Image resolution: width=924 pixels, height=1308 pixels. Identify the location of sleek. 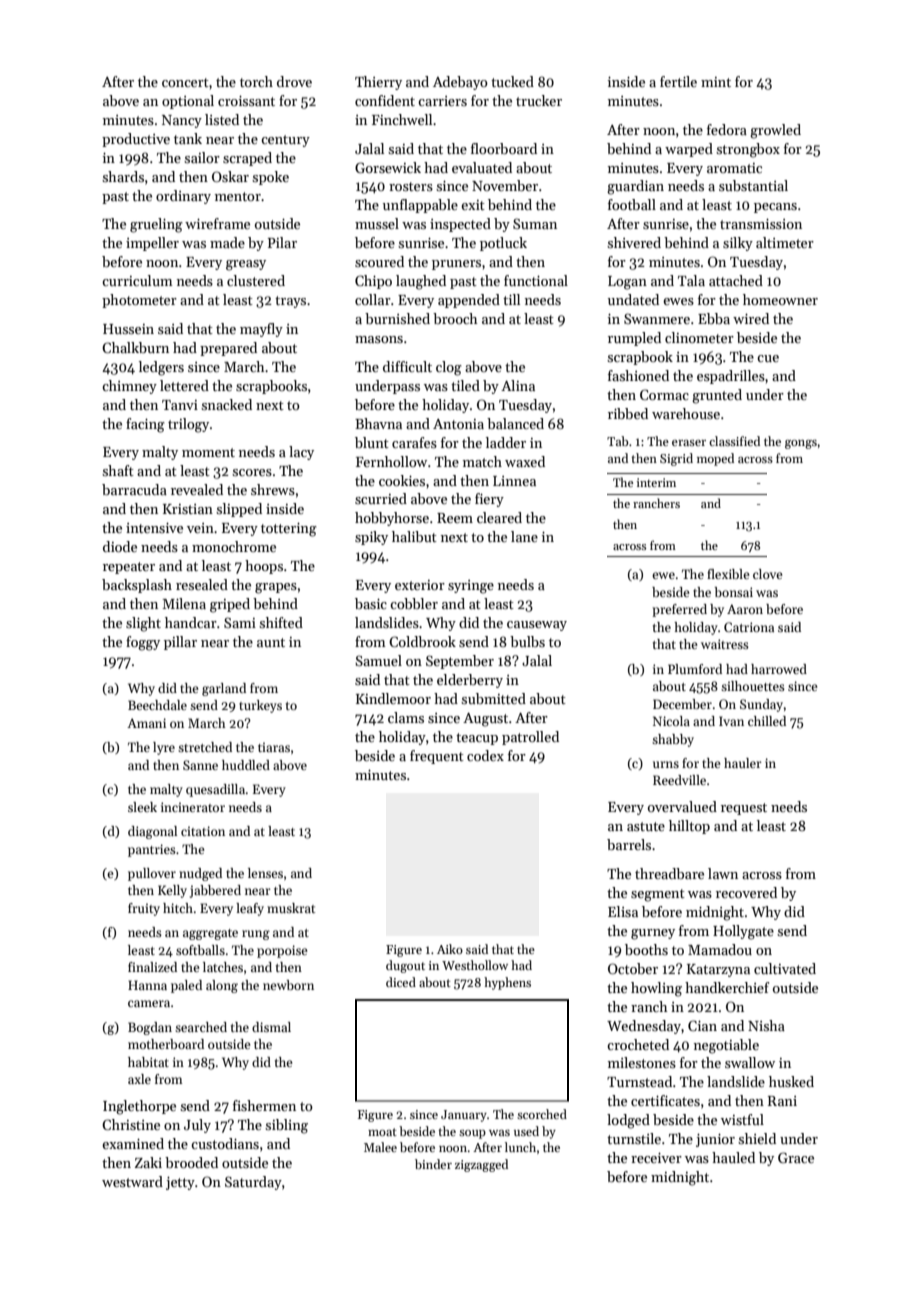
(142, 807).
